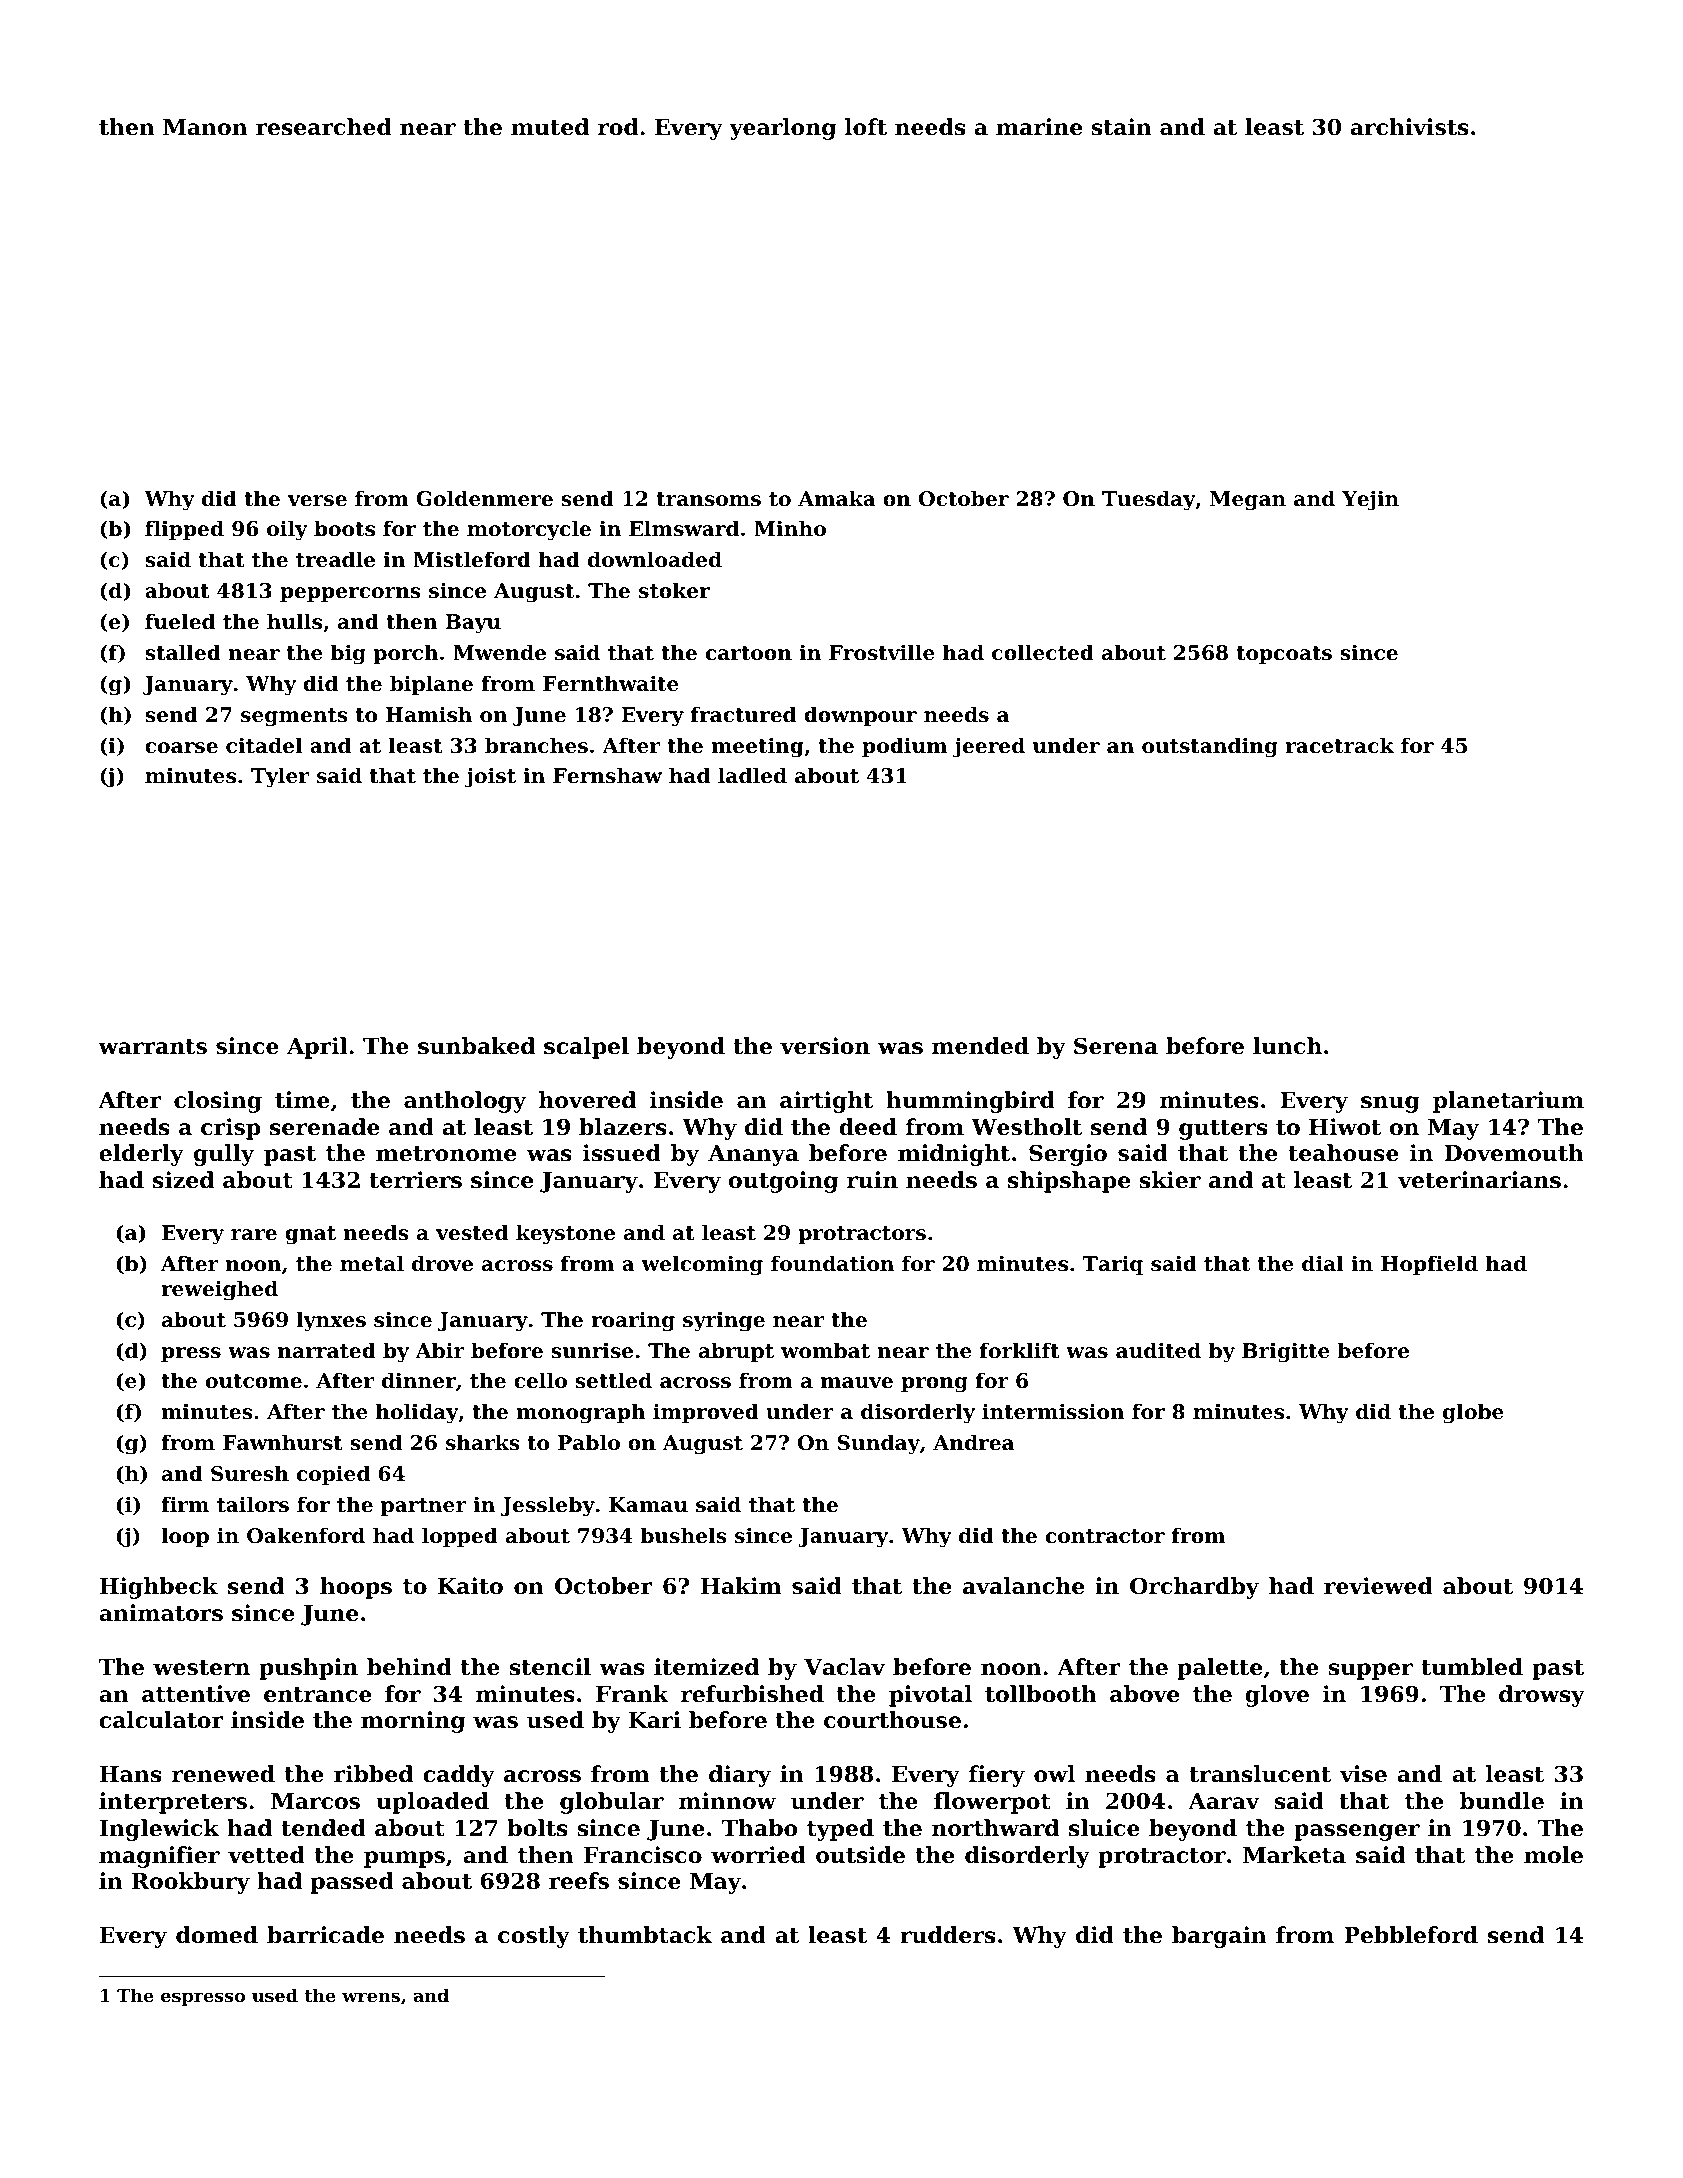  I want to click on Goldenmere, so click(484, 498).
